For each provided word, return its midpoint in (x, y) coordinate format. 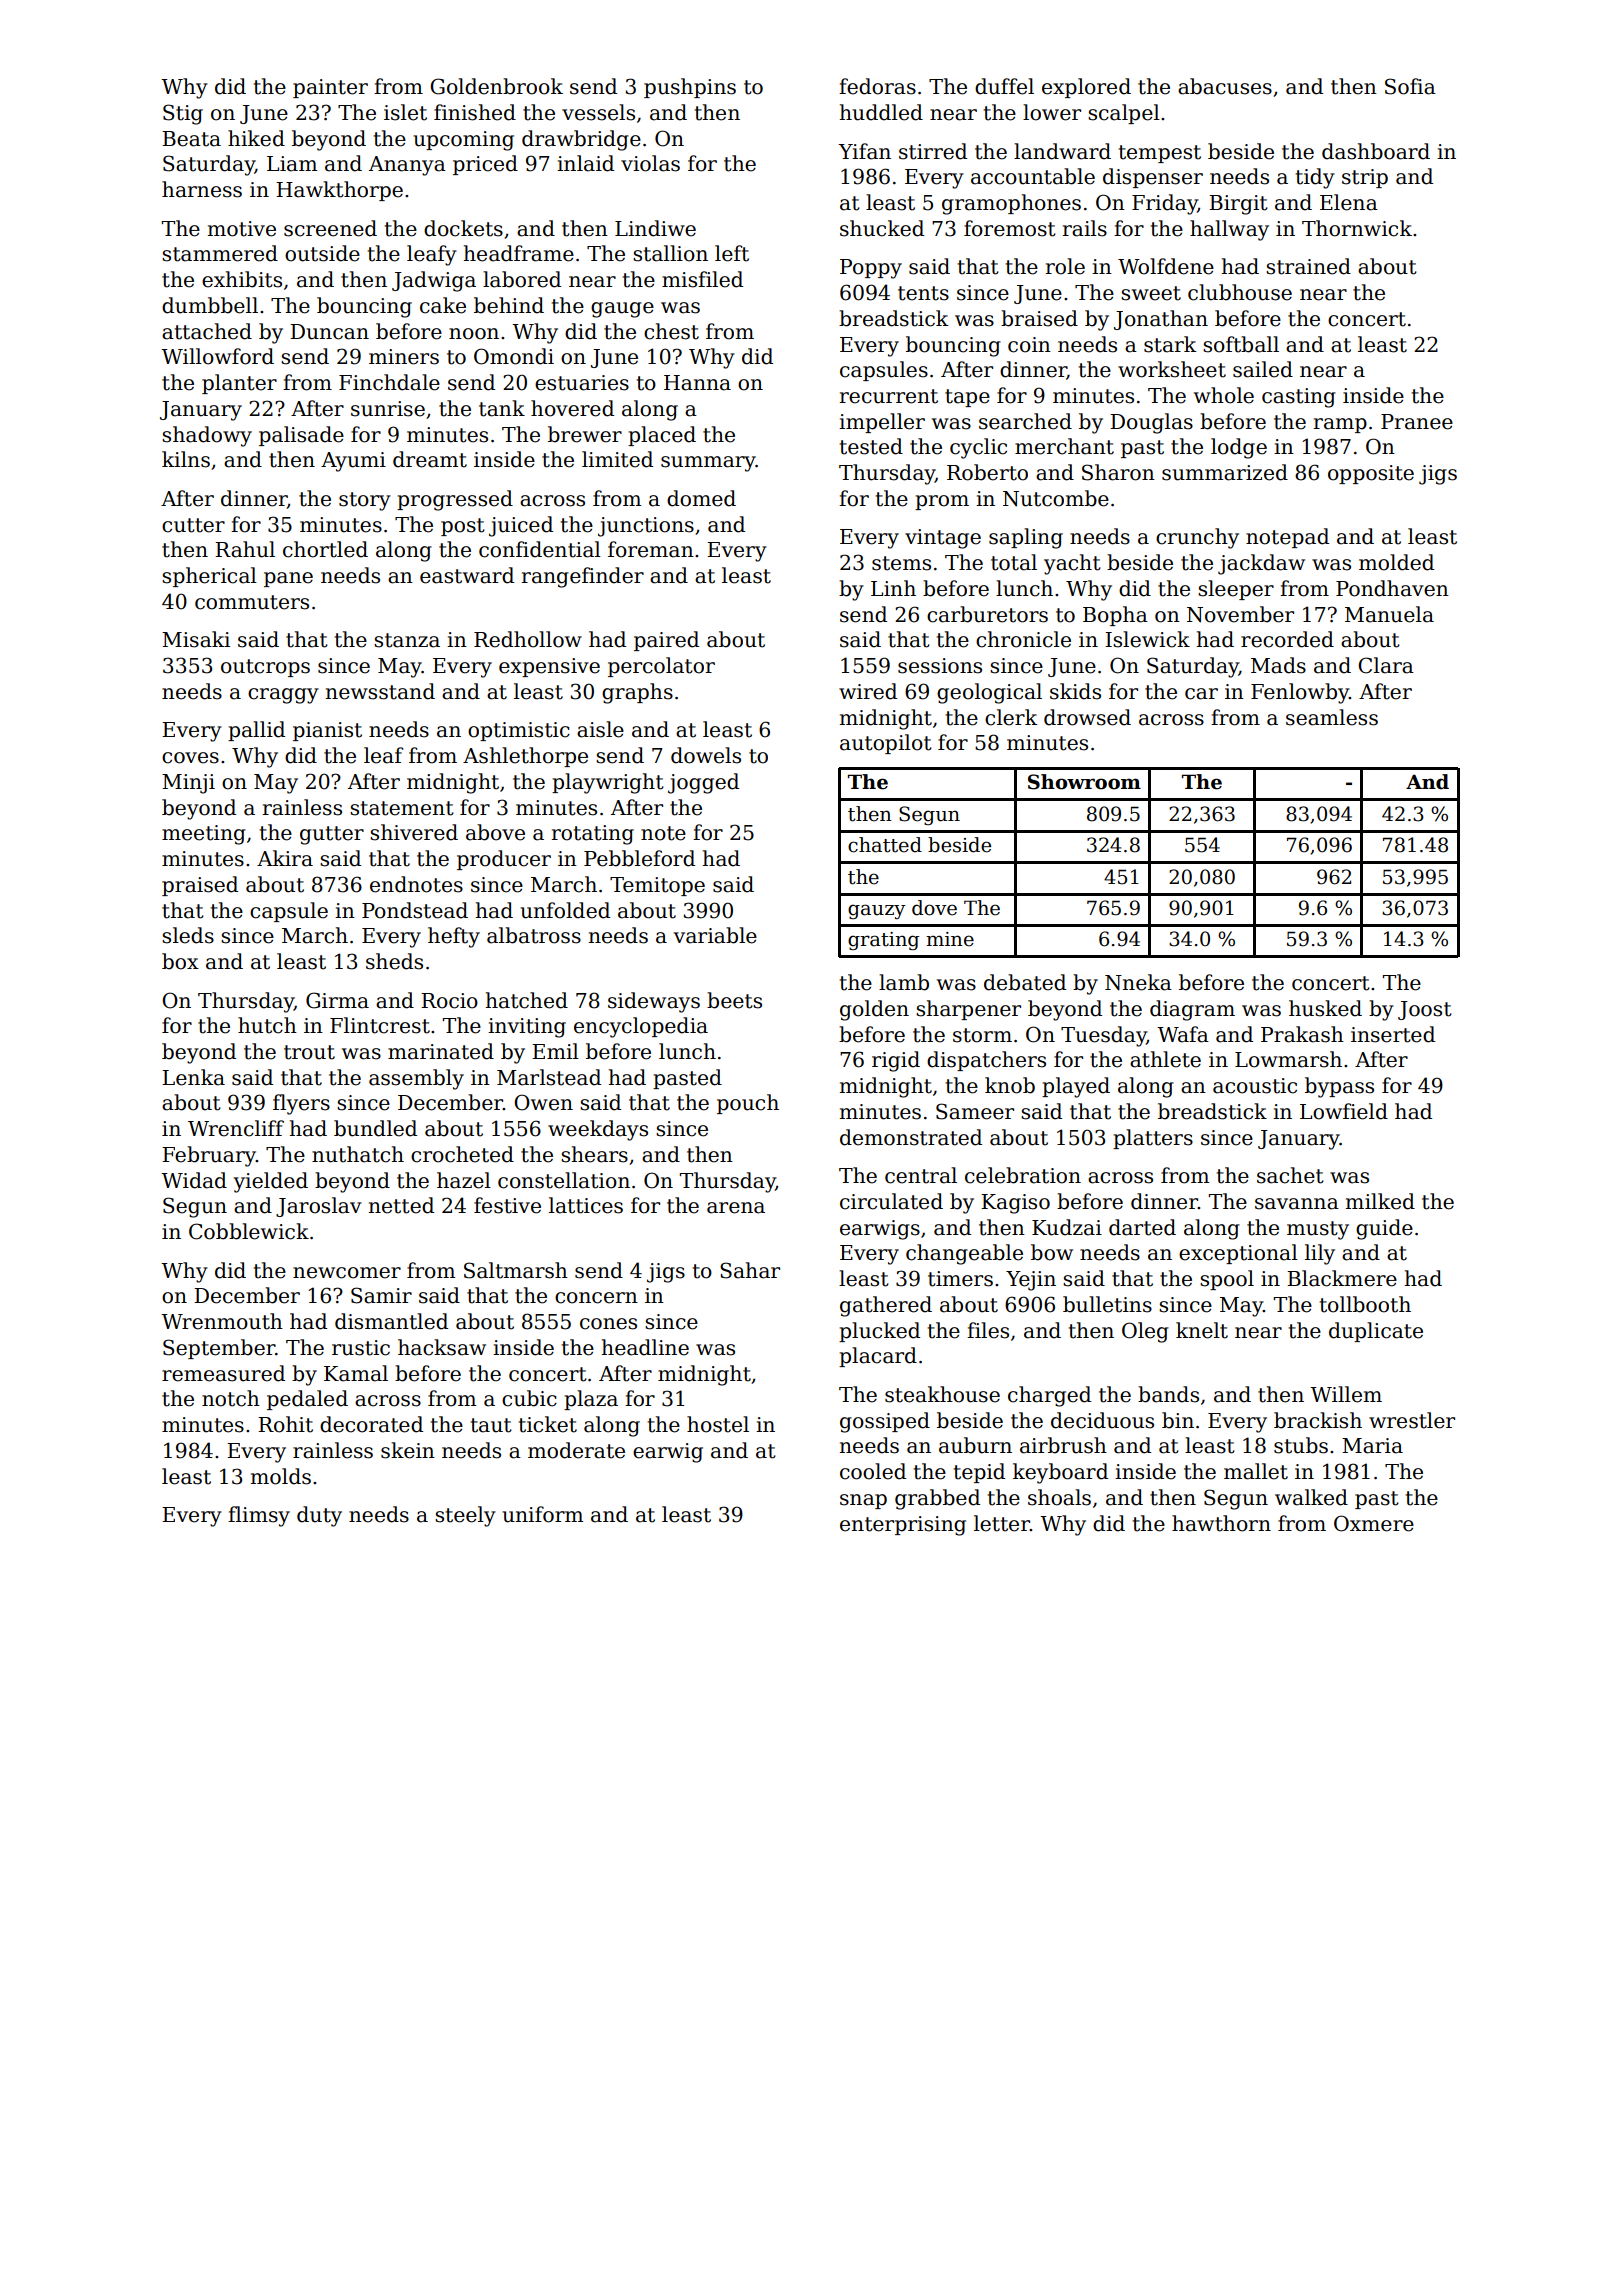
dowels (706, 755)
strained (1308, 266)
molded (1396, 562)
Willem (1346, 1394)
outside (322, 253)
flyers (301, 1104)
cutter (193, 525)
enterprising (903, 1526)
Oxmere (1374, 1523)
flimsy (259, 1516)
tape (967, 398)
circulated (891, 1201)
